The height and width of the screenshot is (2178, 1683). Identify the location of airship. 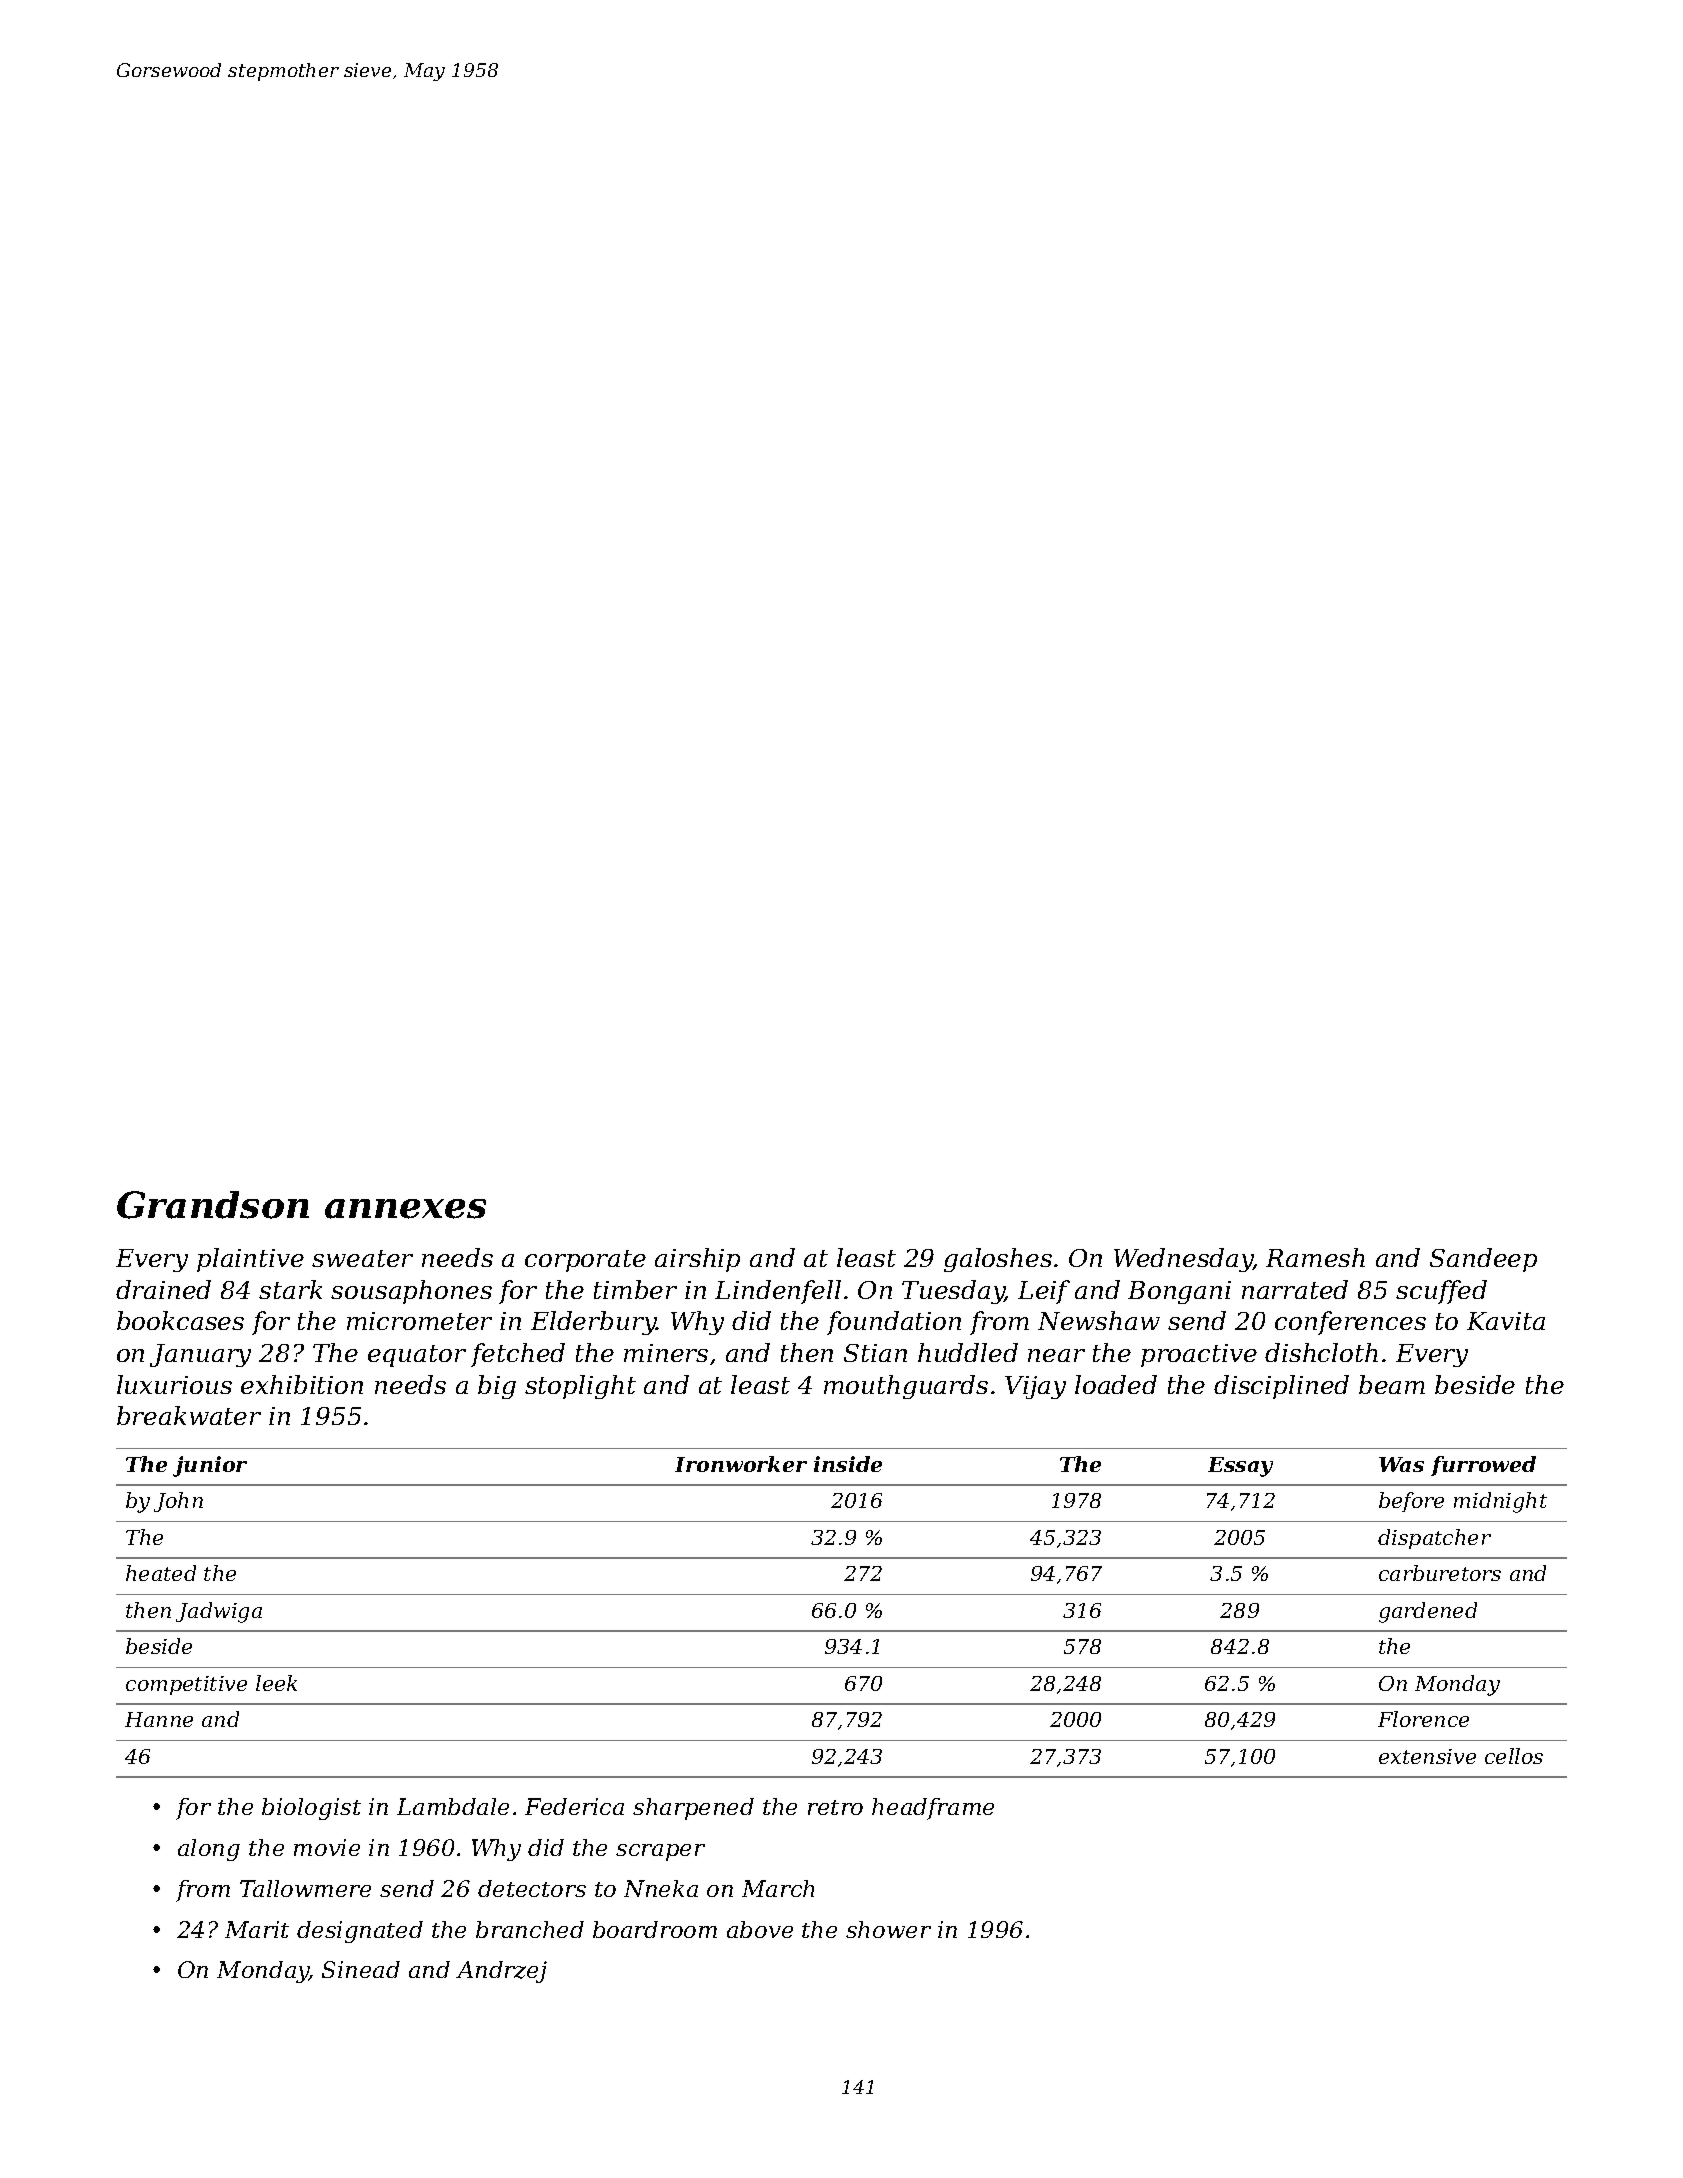
(697, 1260).
